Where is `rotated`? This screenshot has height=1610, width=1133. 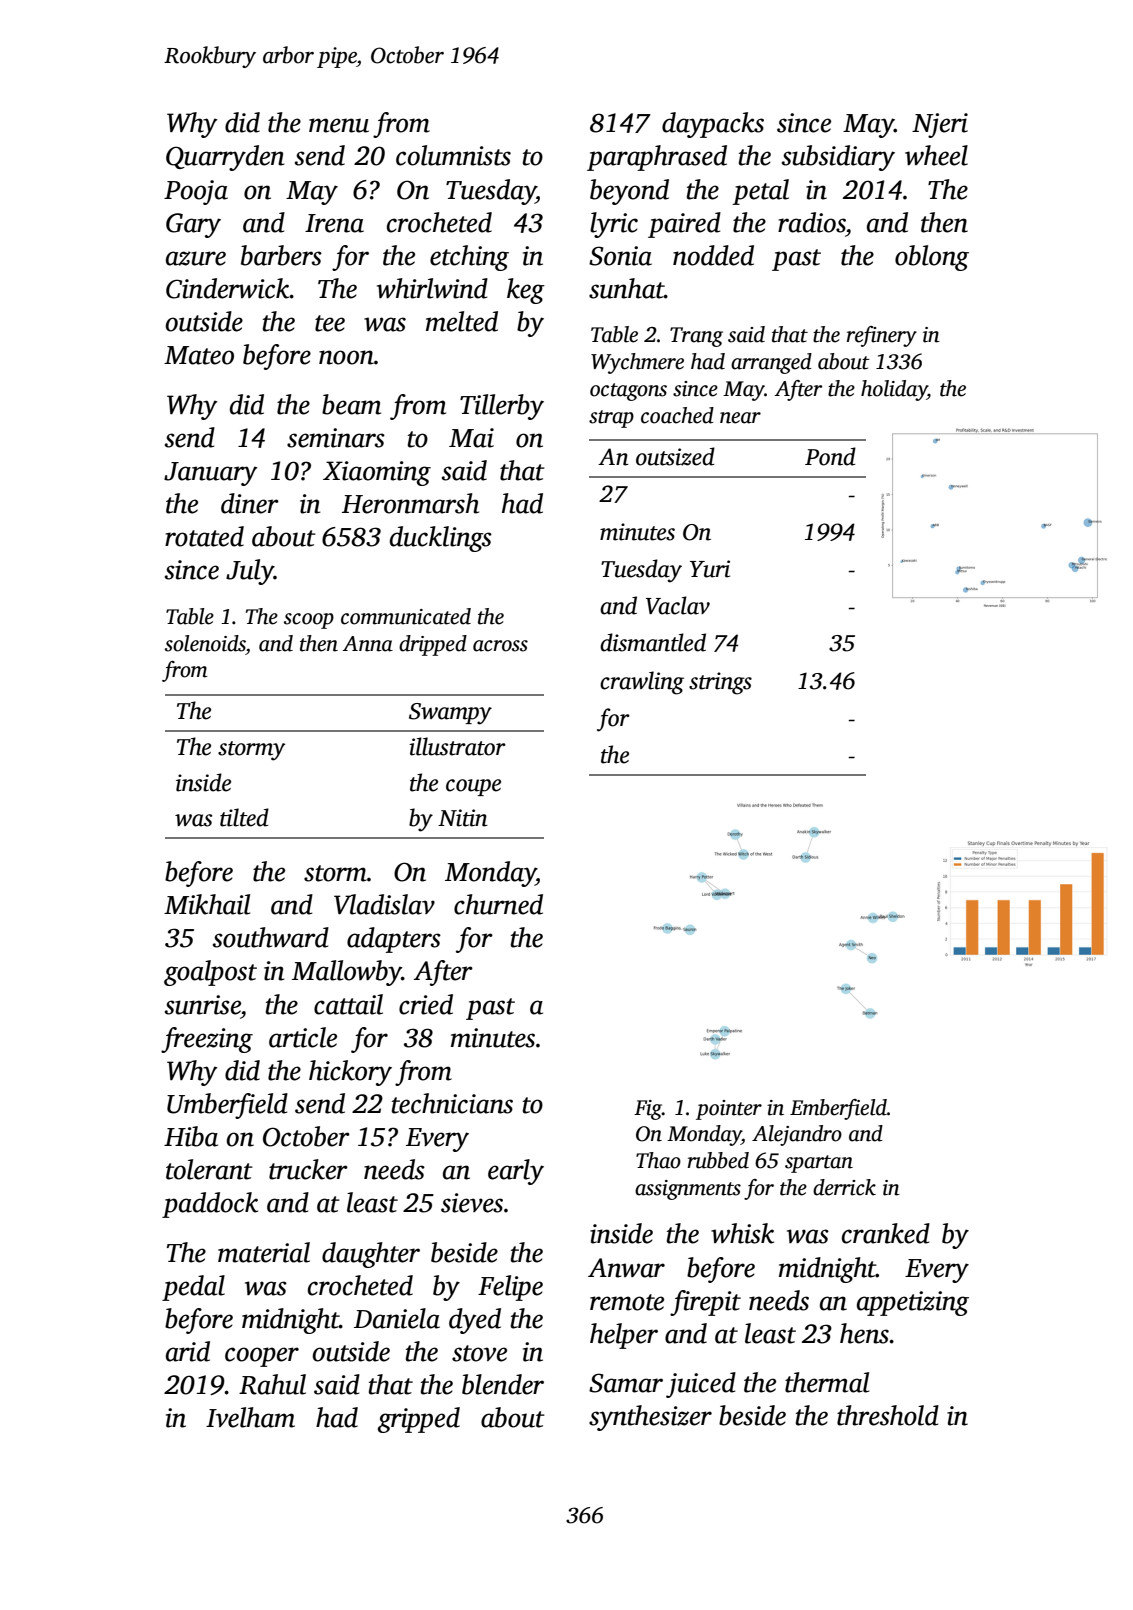 rotated is located at coordinates (204, 536).
